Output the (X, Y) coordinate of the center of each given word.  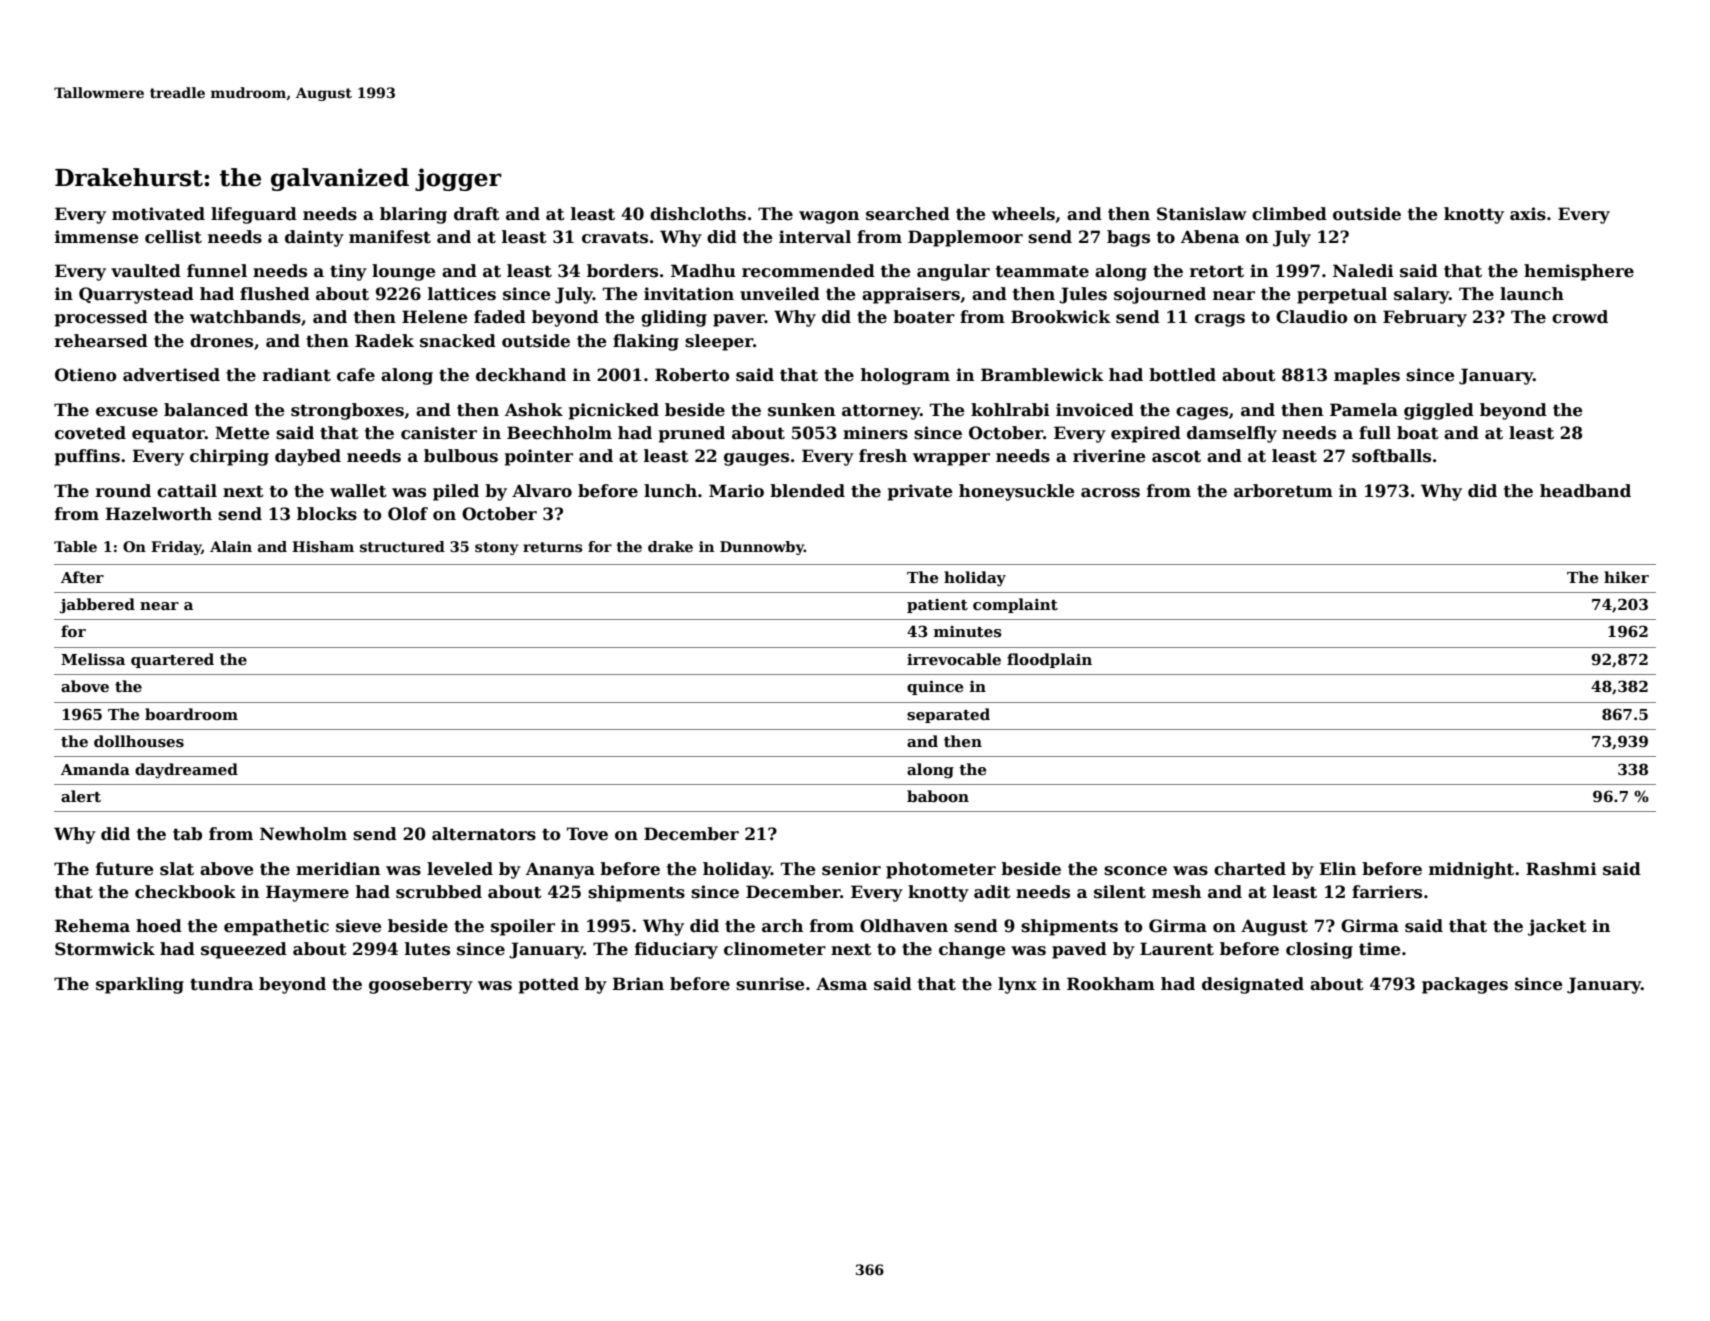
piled (456, 492)
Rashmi (1561, 869)
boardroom (191, 714)
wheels (1023, 214)
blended (807, 491)
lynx (1017, 985)
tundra (221, 984)
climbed (1289, 214)
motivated (158, 214)
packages (1465, 985)
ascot (1176, 456)
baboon (938, 796)
